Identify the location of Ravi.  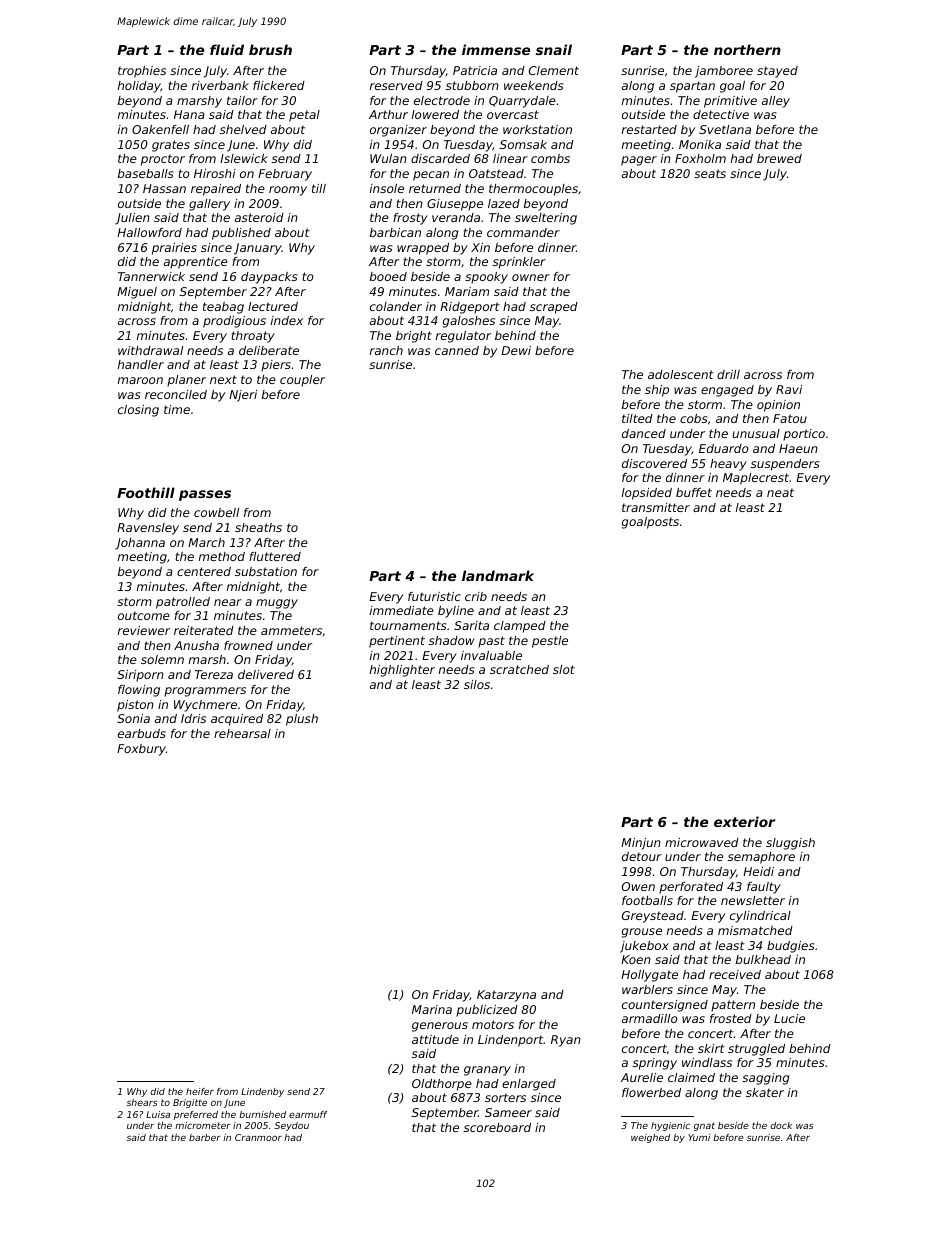
(789, 389).
